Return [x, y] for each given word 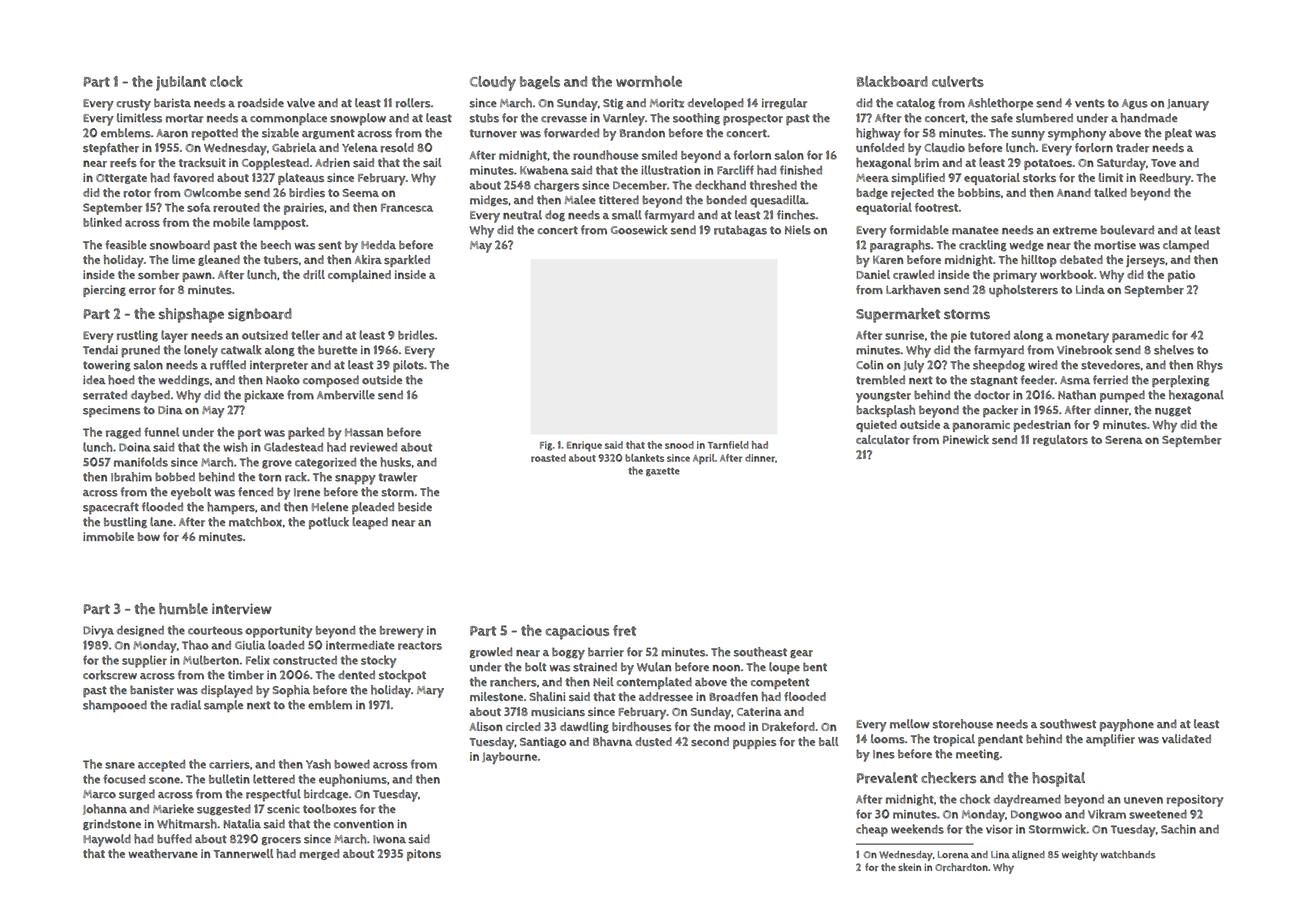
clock [226, 81]
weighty [1080, 855]
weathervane [163, 854]
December [640, 185]
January [1188, 105]
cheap [872, 830]
